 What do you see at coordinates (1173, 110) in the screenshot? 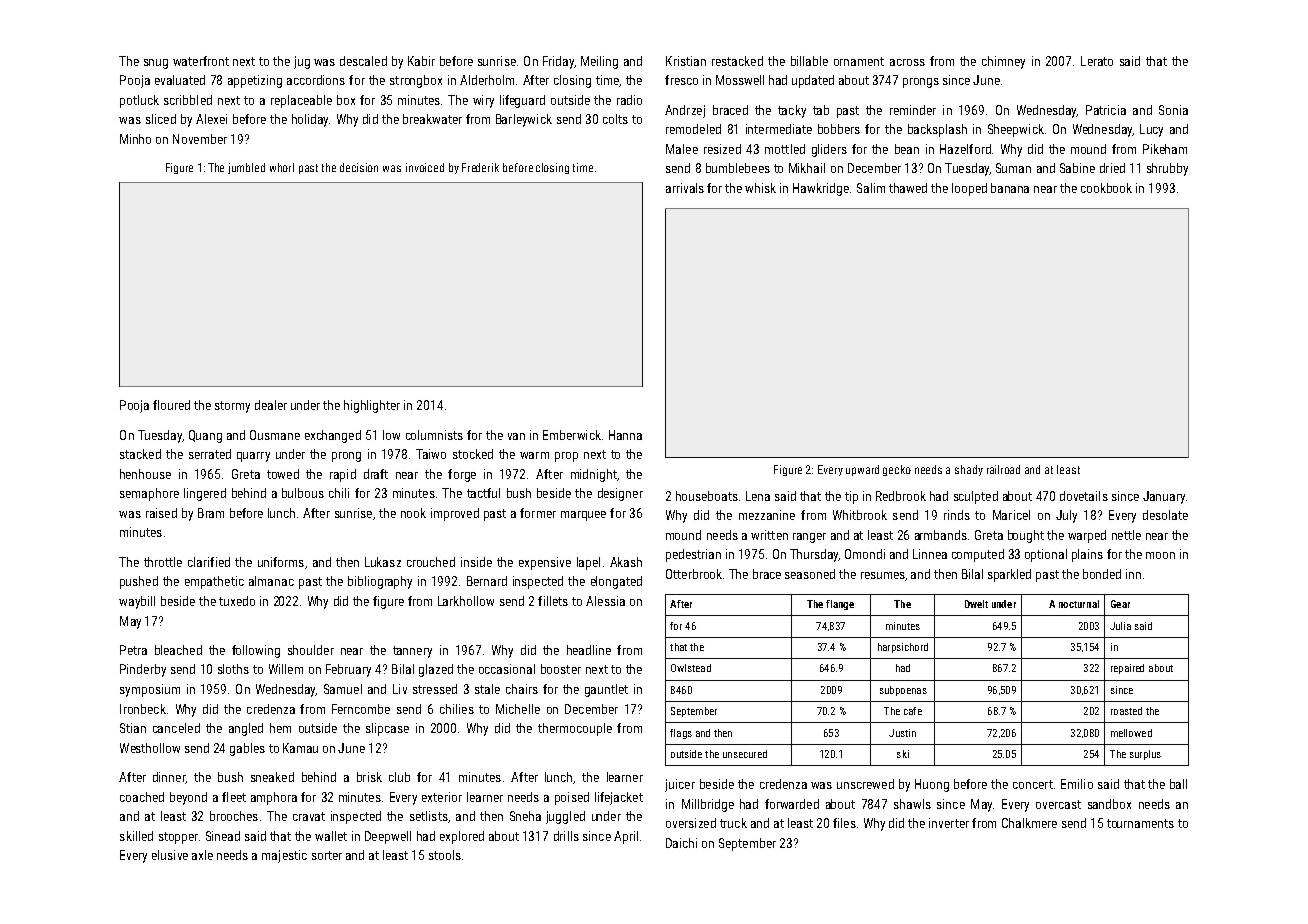
I see `Sonia` at bounding box center [1173, 110].
